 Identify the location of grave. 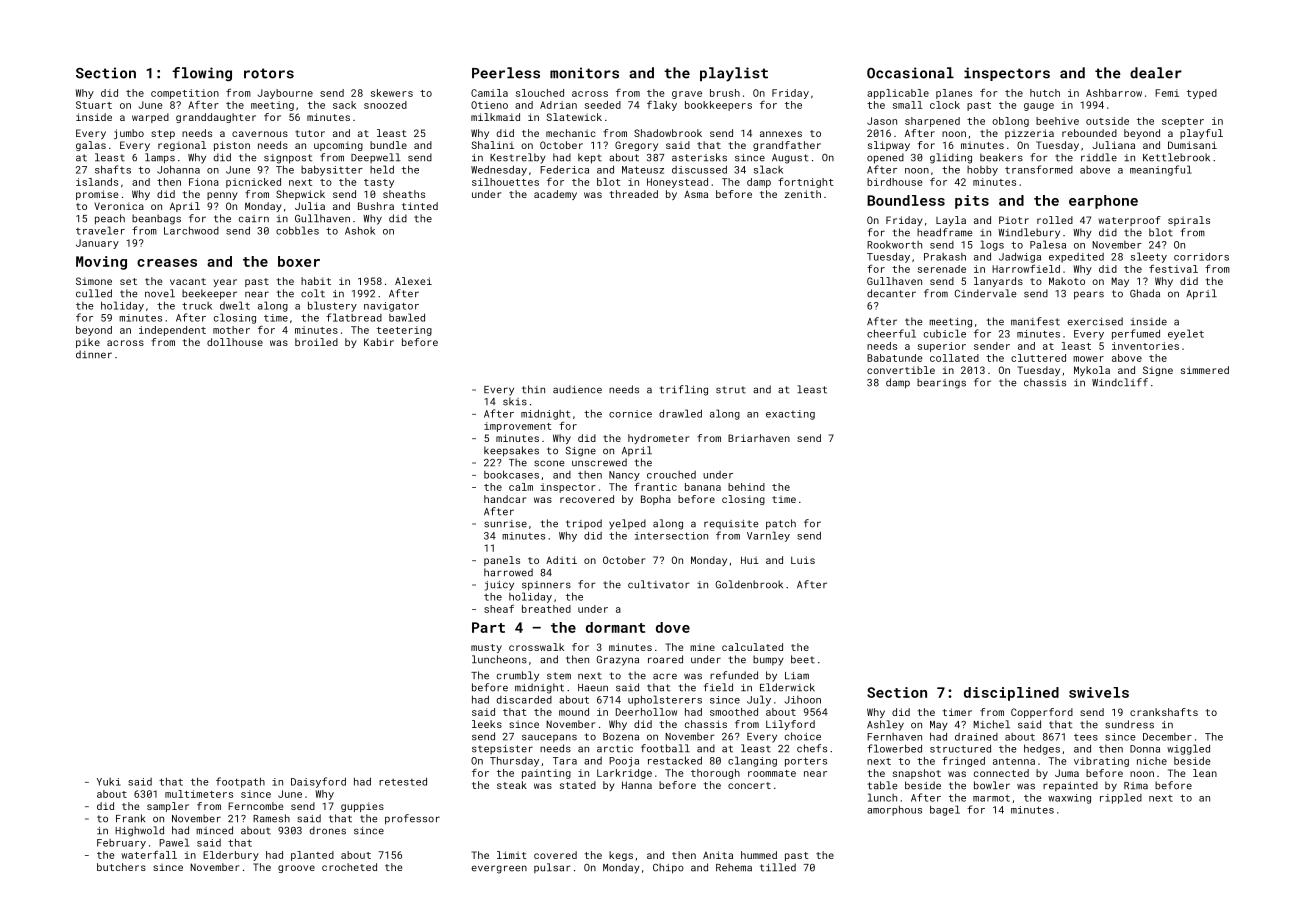
(687, 95).
